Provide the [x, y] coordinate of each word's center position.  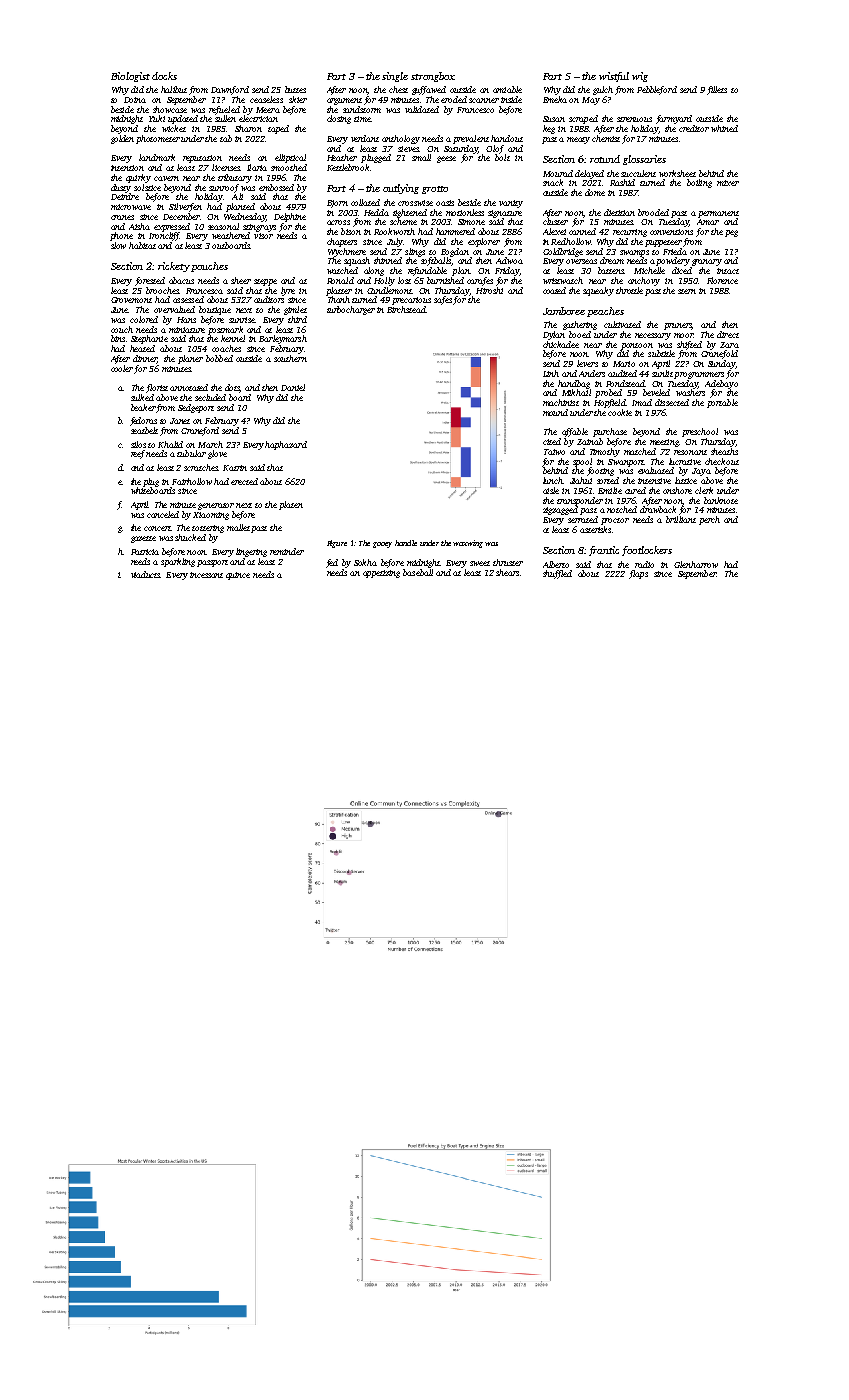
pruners [678, 326]
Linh [551, 373]
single [395, 77]
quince [238, 576]
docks [164, 76]
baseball [418, 572]
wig [640, 77]
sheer [241, 280]
